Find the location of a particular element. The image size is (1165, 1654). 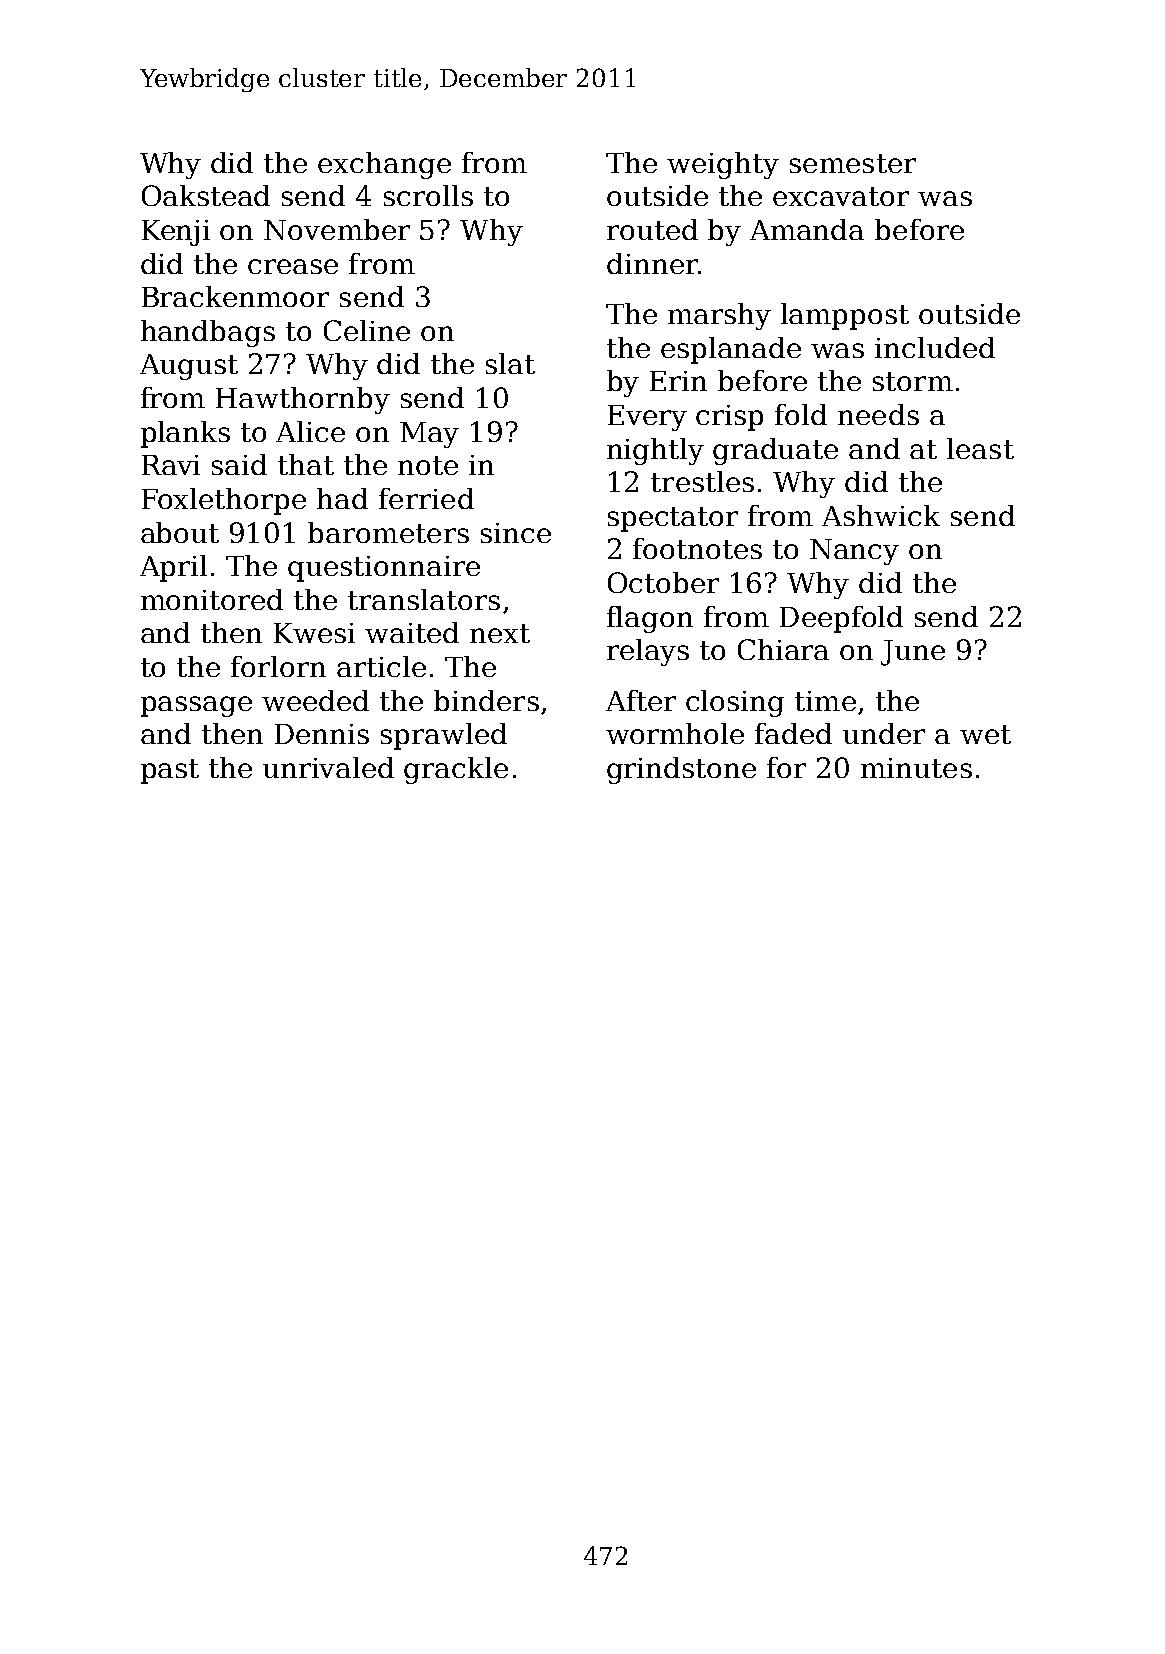

November is located at coordinates (337, 229).
